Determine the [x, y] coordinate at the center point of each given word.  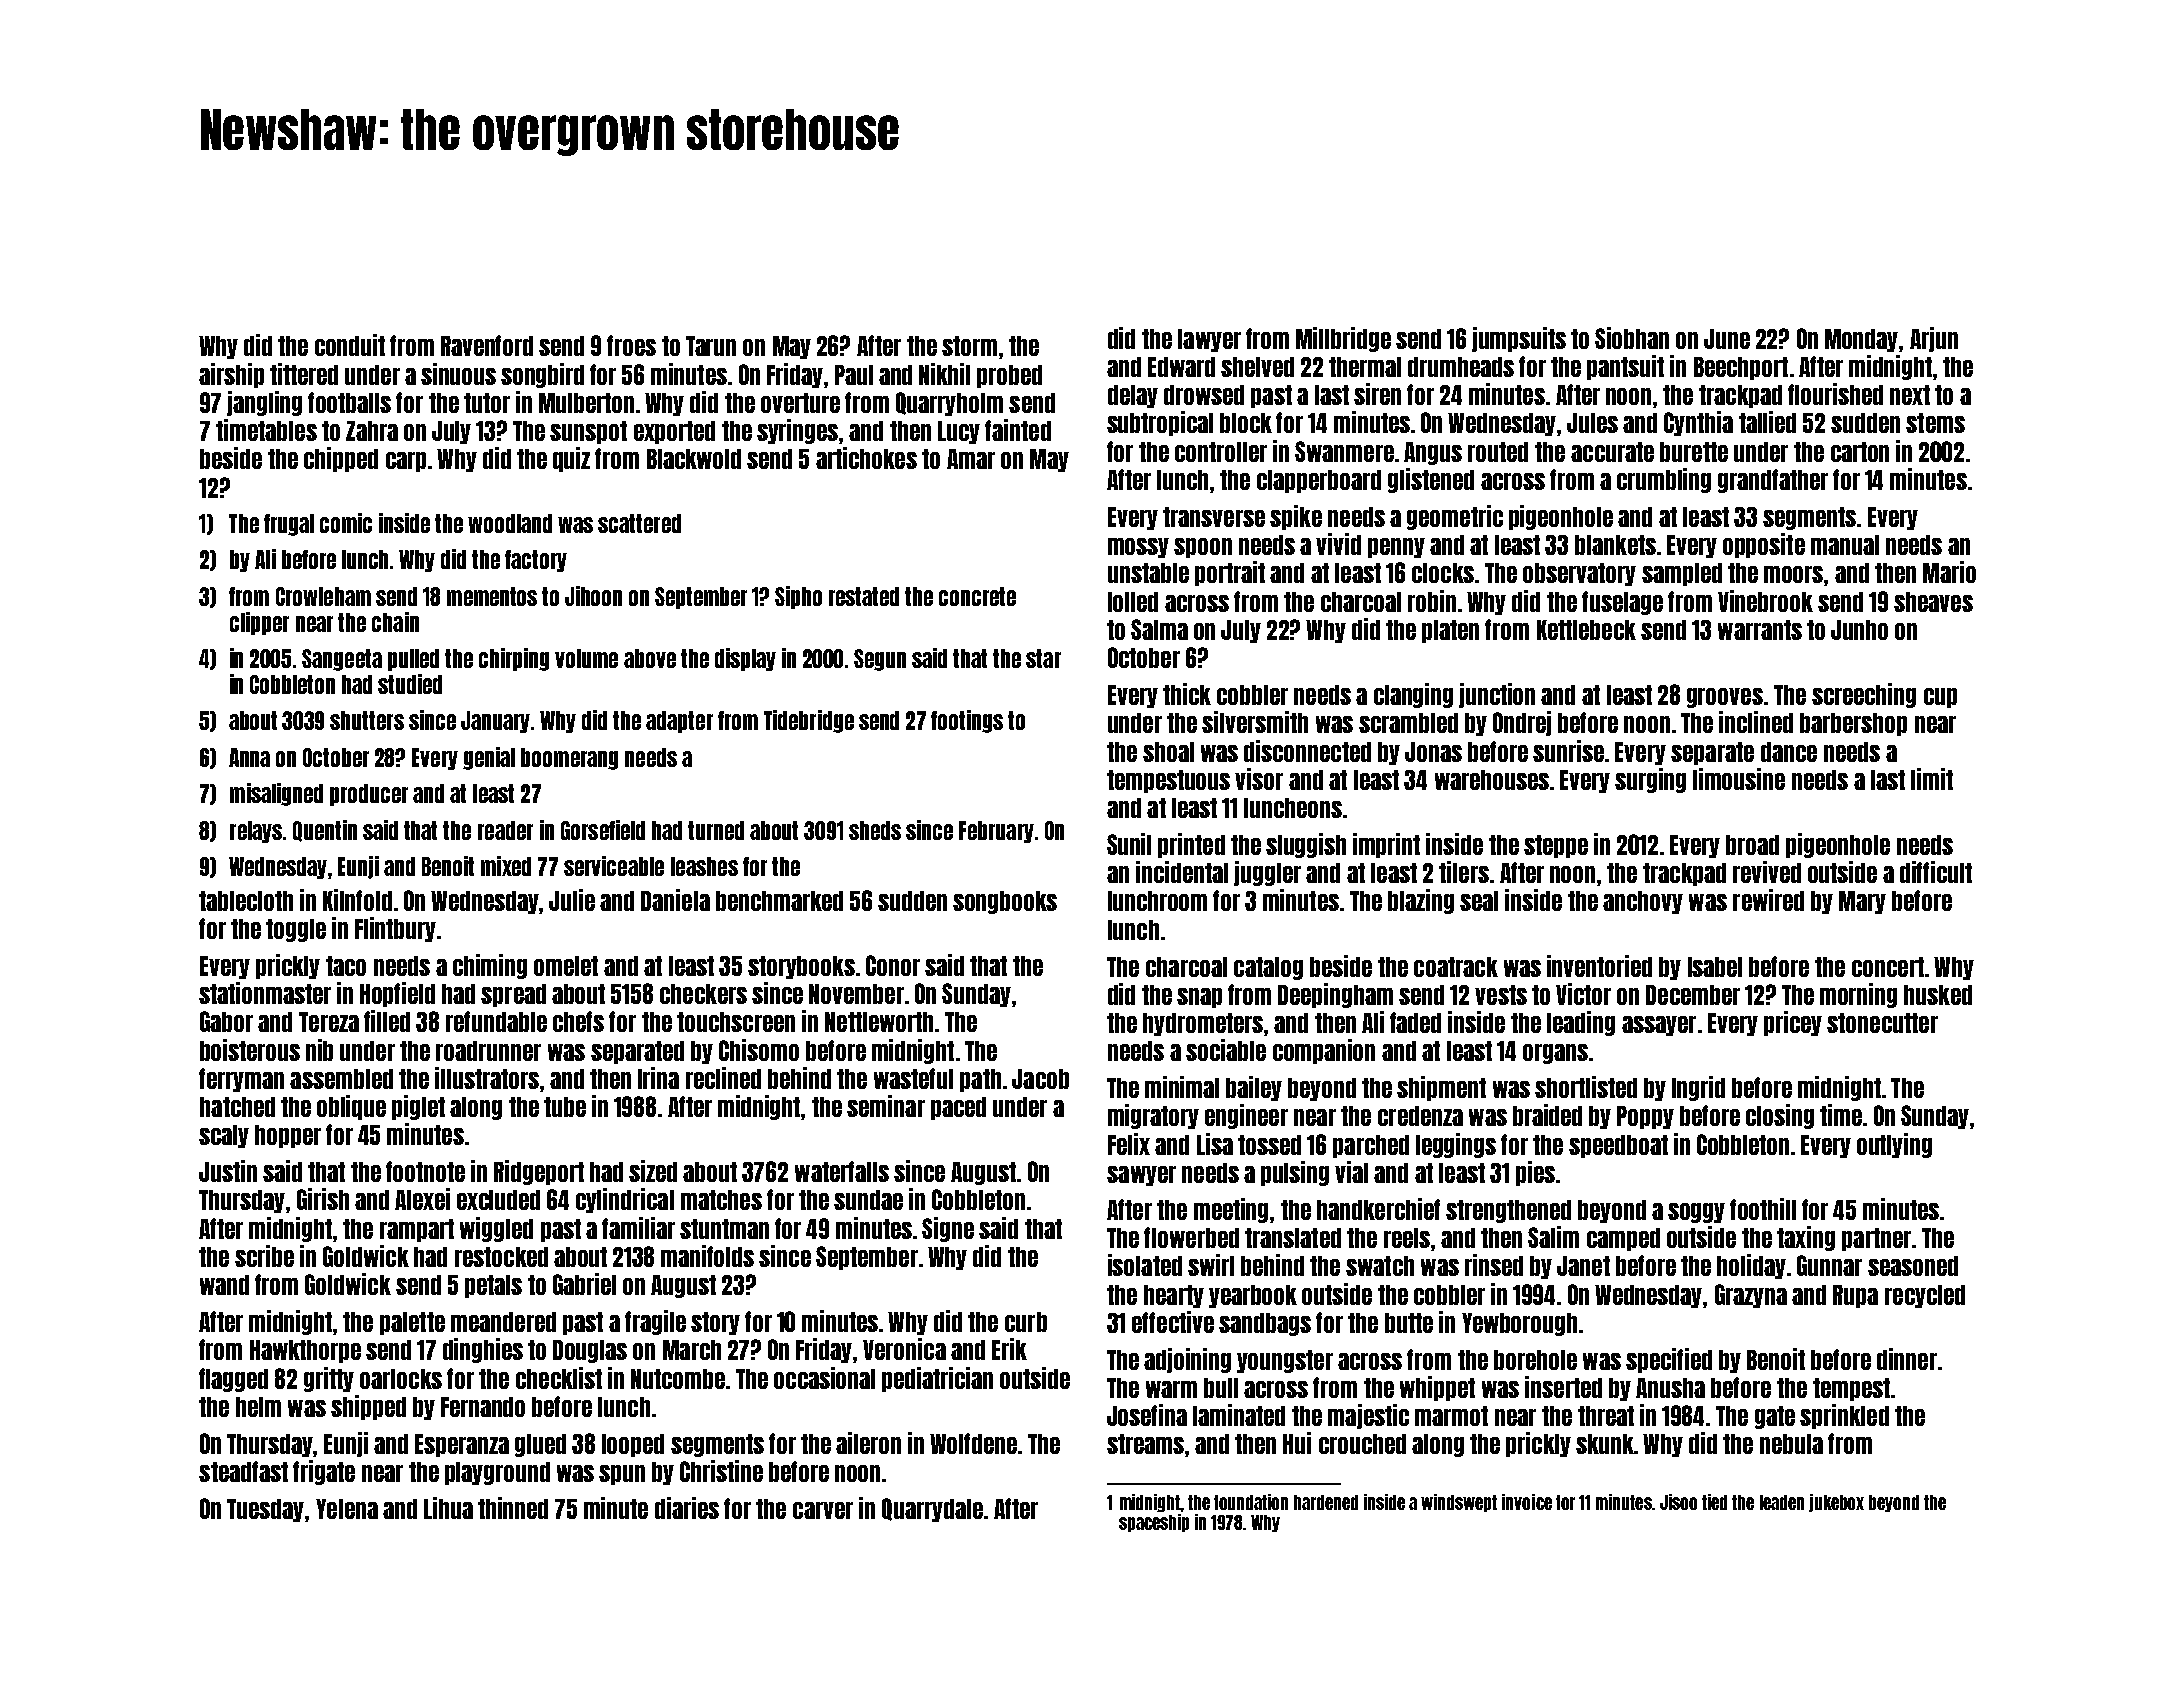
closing [1780, 1116]
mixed [506, 866]
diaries [687, 1508]
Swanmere [1344, 451]
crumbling [1664, 480]
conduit [350, 345]
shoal [1168, 752]
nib [319, 1050]
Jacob [1040, 1079]
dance [1789, 752]
